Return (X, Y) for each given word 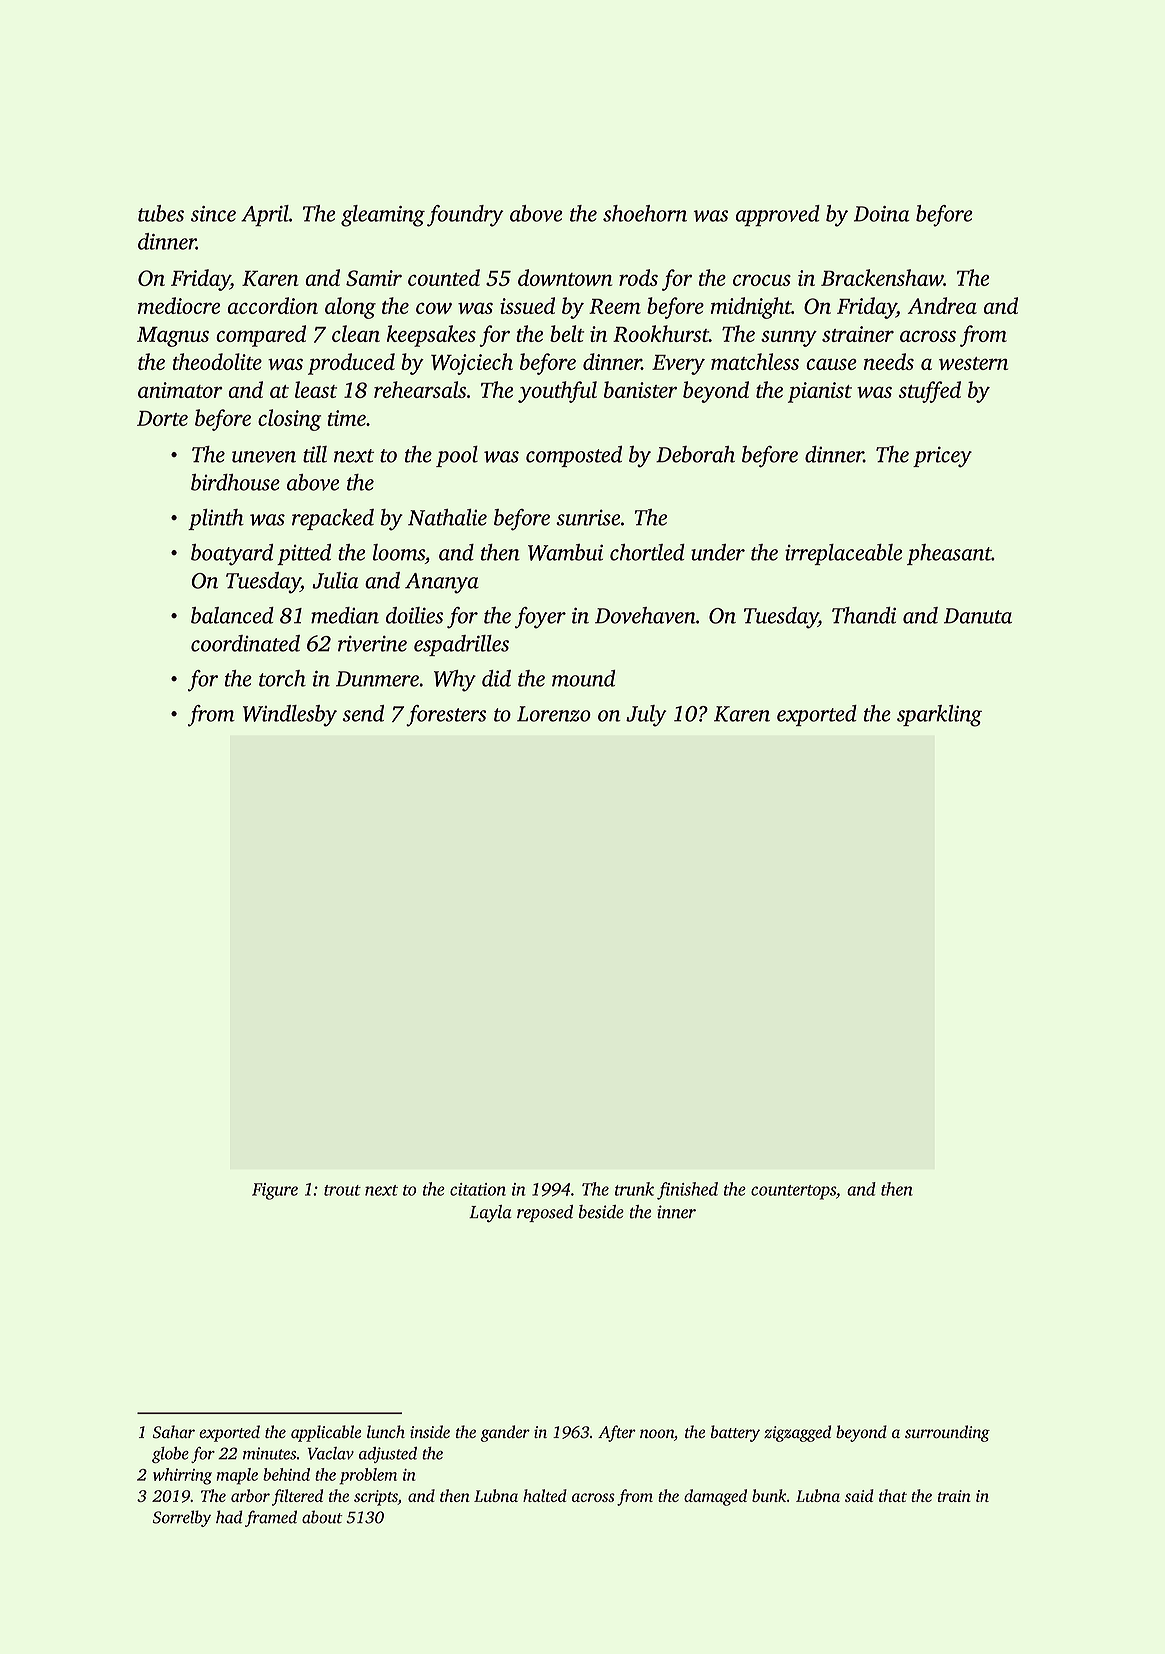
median (345, 615)
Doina (882, 214)
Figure (275, 1191)
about (322, 1517)
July (646, 716)
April (265, 215)
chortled (647, 552)
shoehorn (645, 213)
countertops (793, 1192)
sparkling (939, 716)
